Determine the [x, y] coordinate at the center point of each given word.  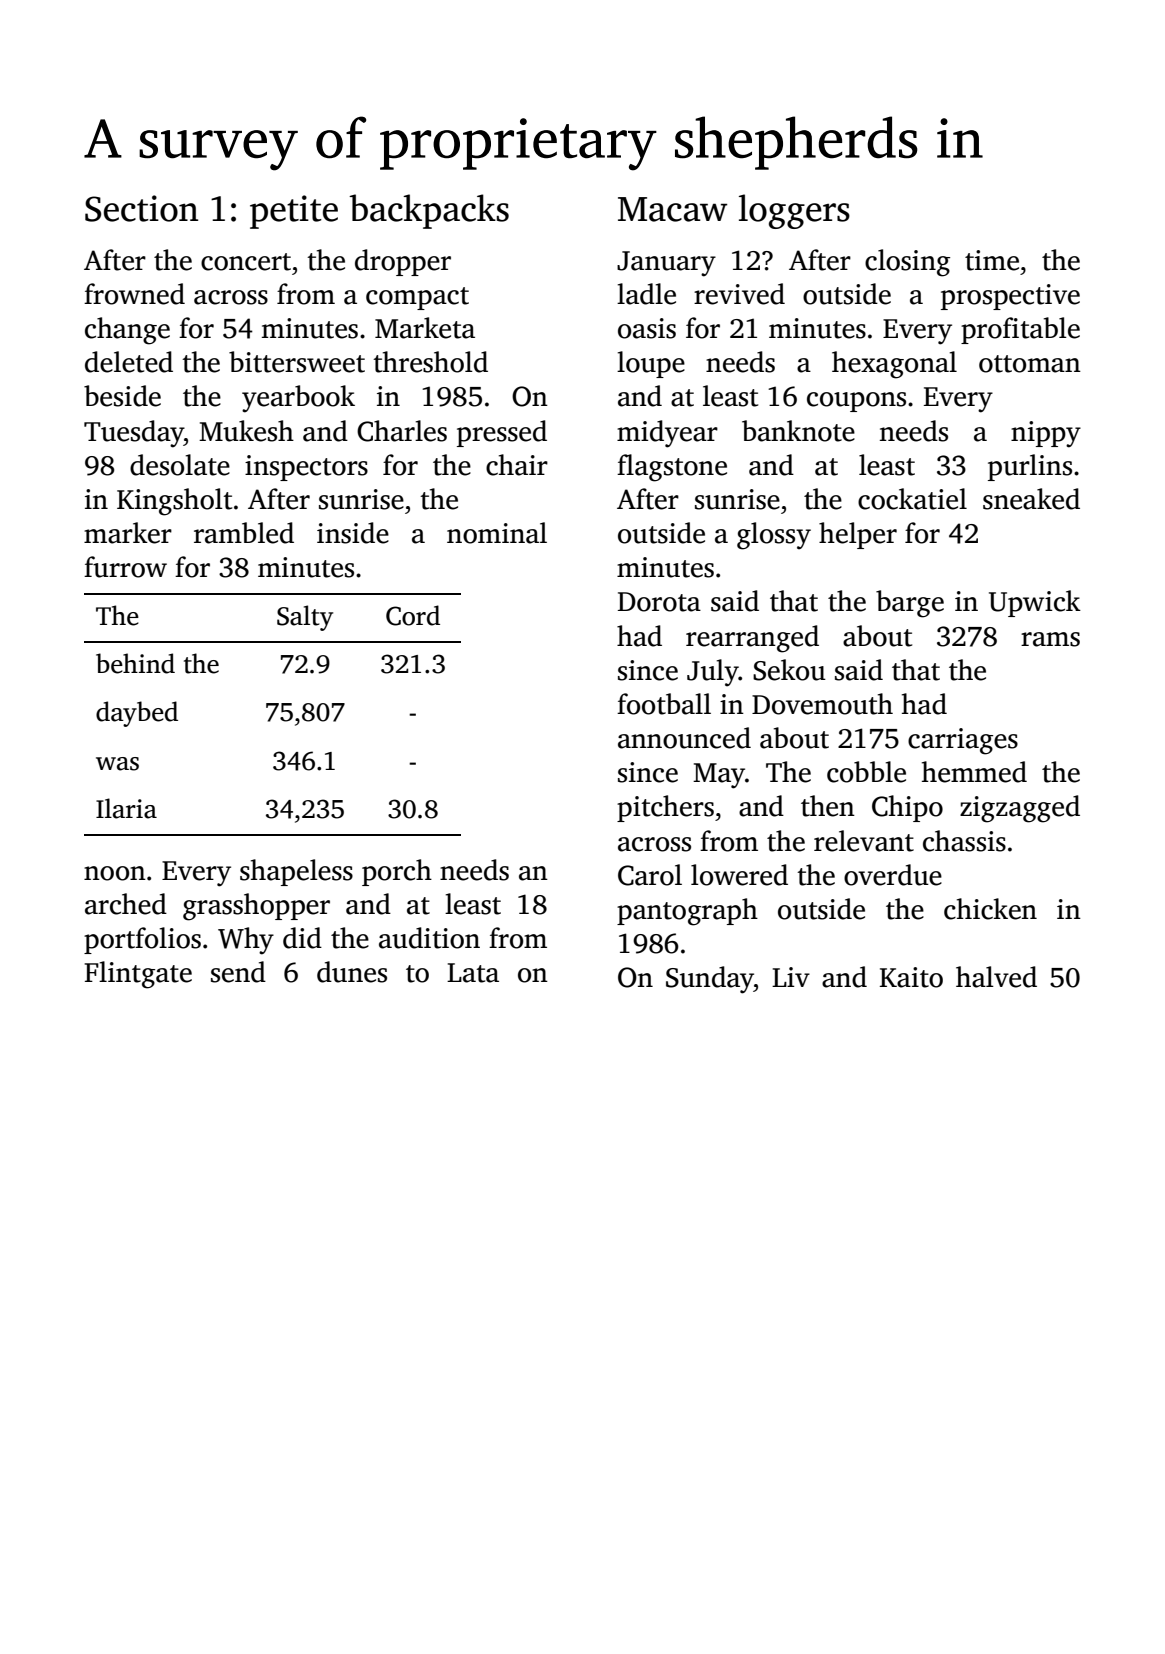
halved [996, 977]
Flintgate [138, 975]
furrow [125, 567]
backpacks [429, 211]
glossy [774, 536]
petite [294, 212]
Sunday [710, 980]
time [992, 260]
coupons [856, 402]
